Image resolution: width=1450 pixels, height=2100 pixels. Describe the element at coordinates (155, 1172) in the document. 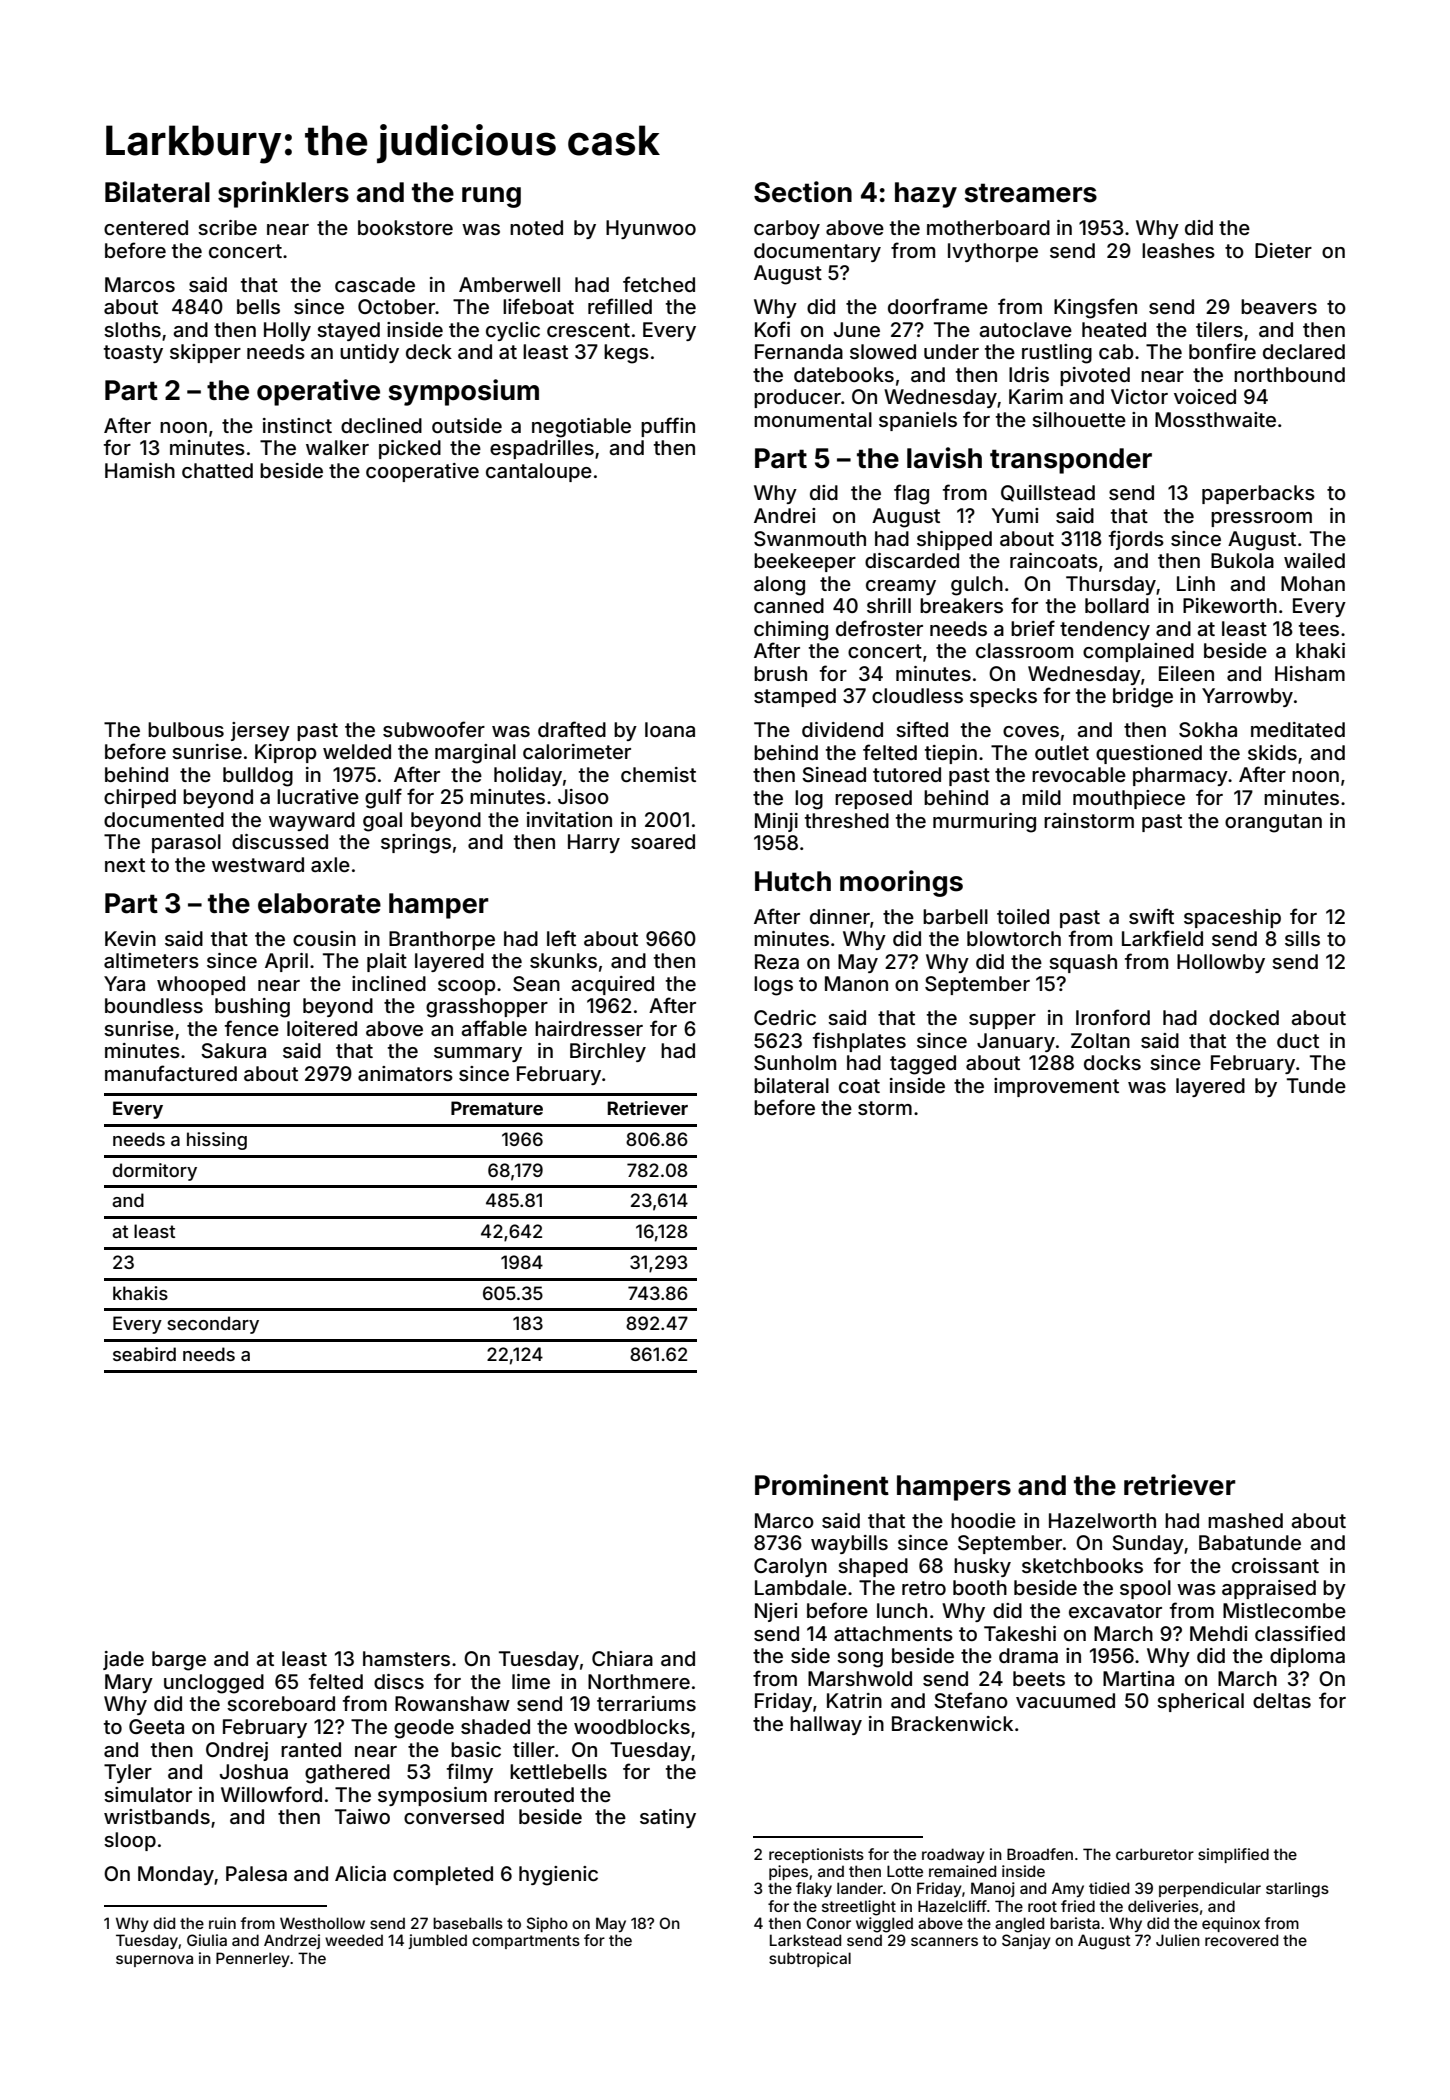

I see `dormitory` at that location.
